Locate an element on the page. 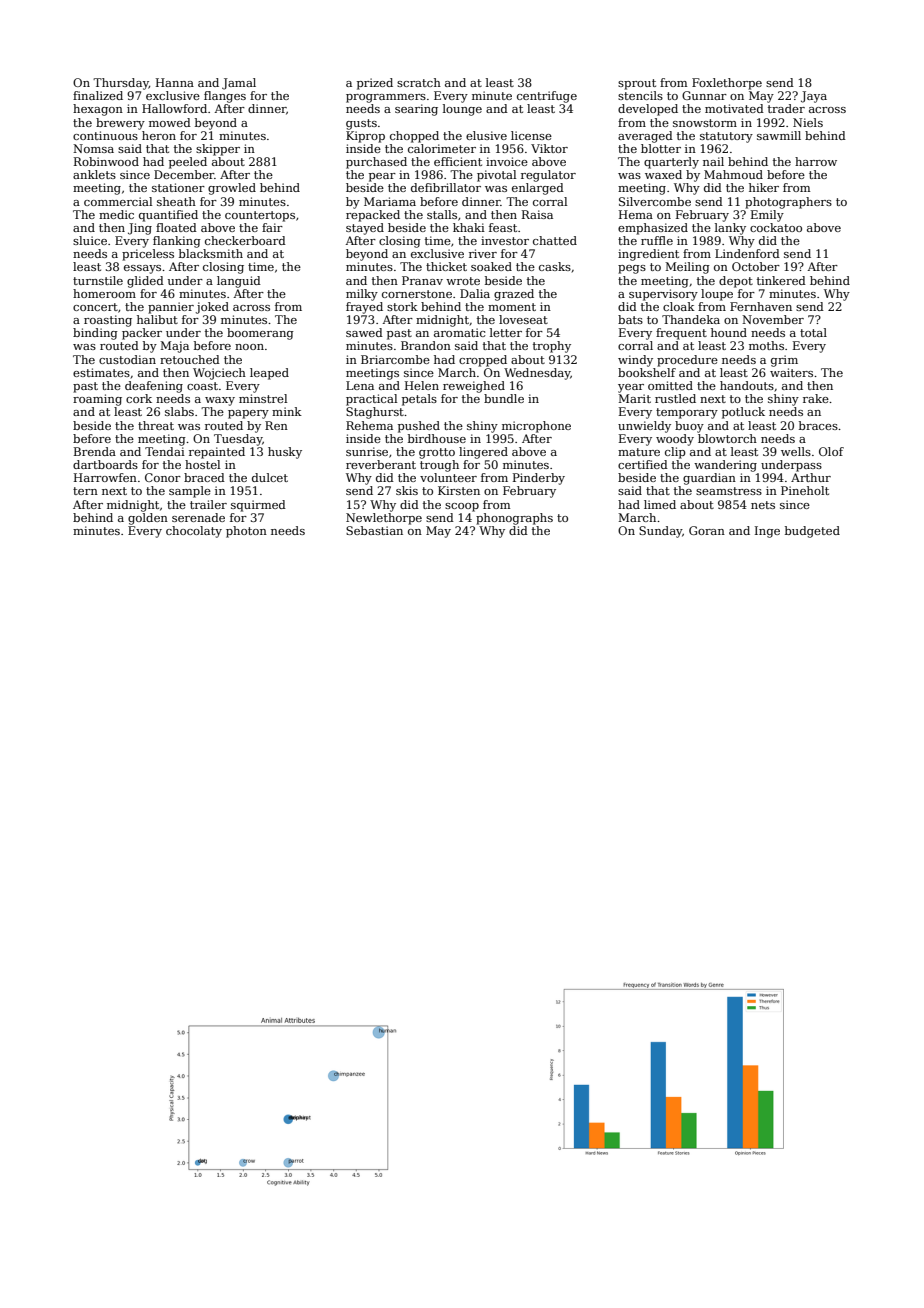  blacksmith is located at coordinates (211, 253).
